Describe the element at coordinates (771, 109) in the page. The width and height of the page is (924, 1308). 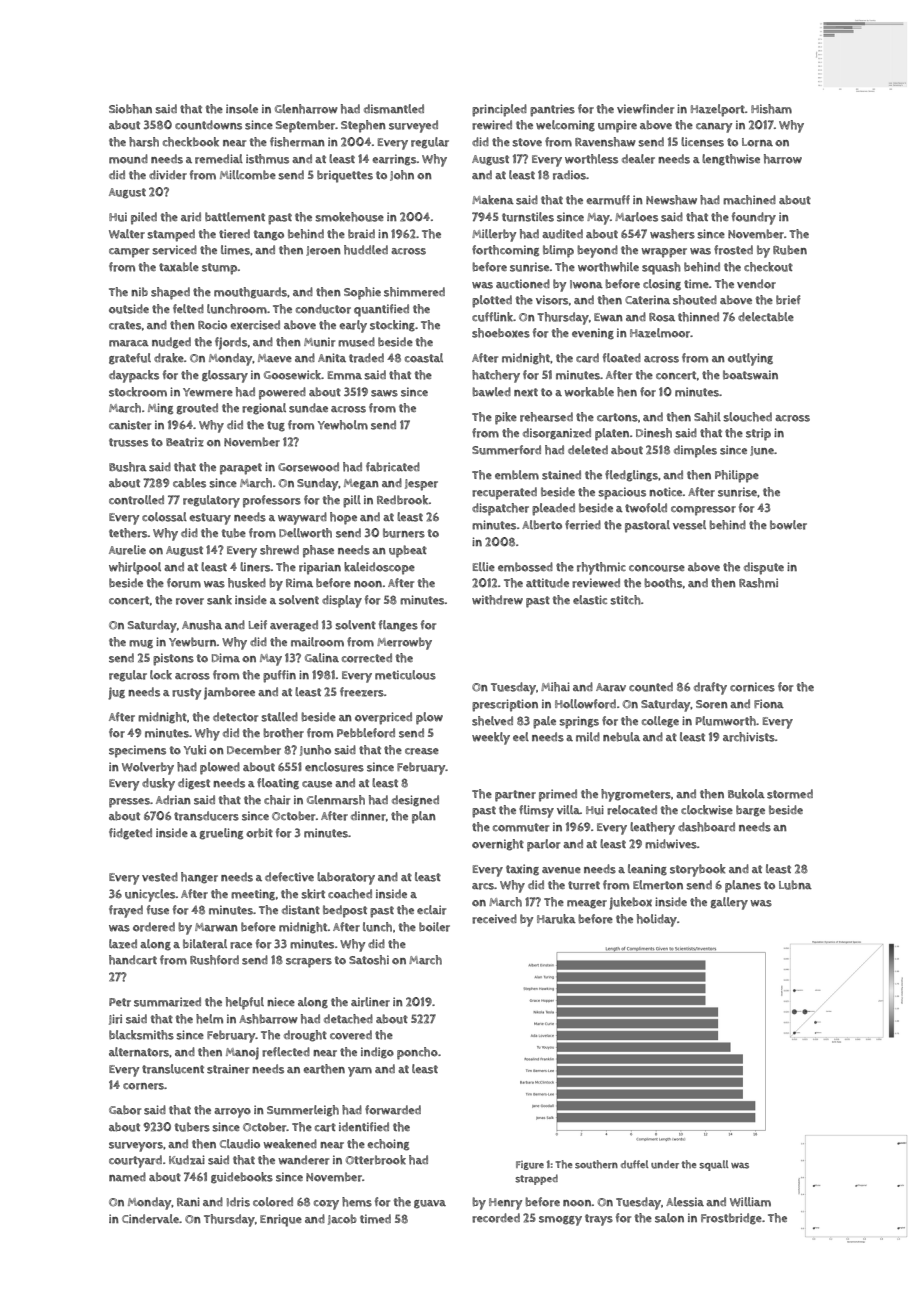
I see `Hisham` at that location.
